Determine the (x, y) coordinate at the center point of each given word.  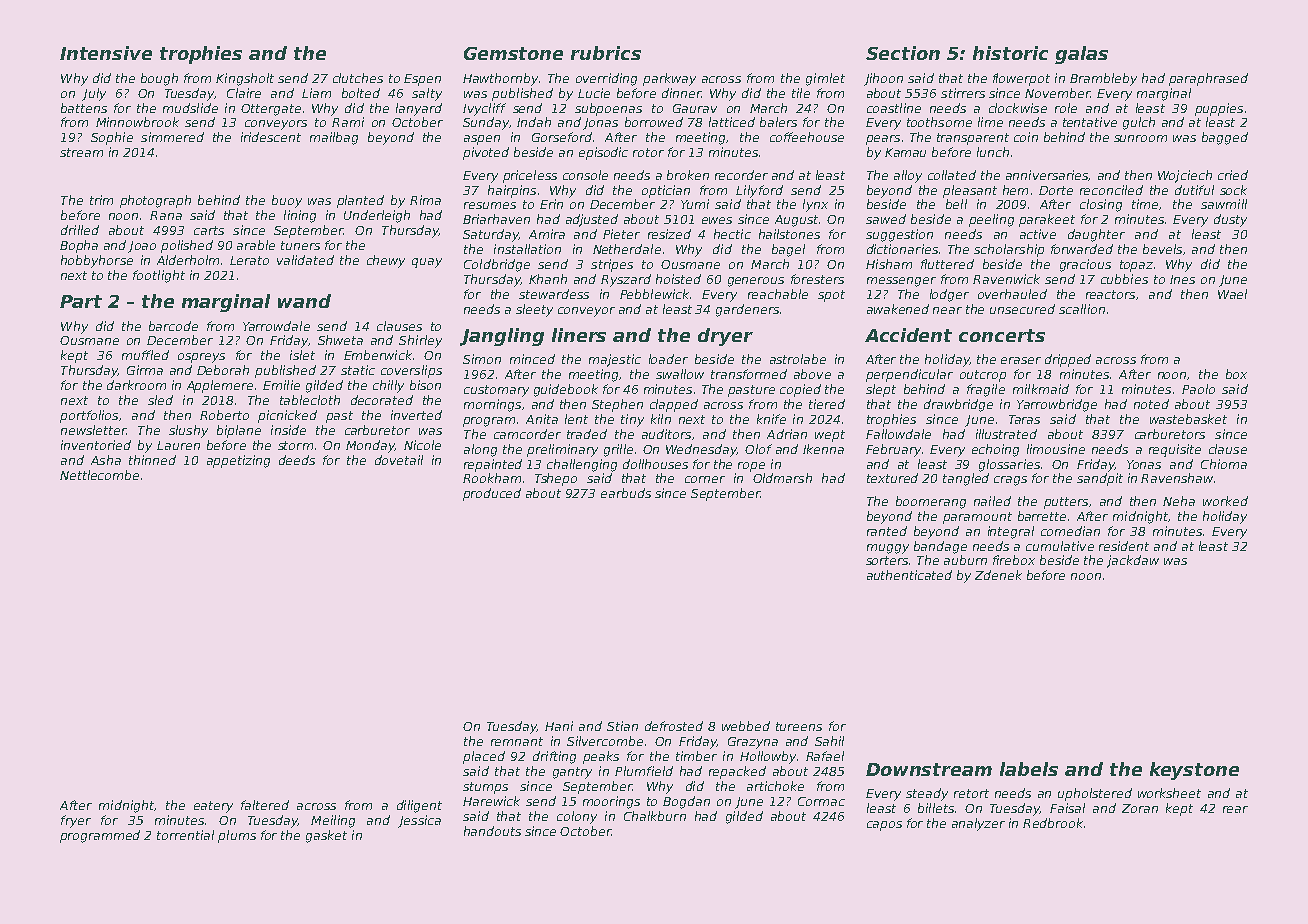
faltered (265, 805)
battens (84, 108)
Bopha (79, 246)
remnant (517, 741)
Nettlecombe (99, 475)
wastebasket (1188, 419)
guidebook (566, 390)
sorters (887, 560)
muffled (145, 355)
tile (801, 93)
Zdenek (998, 575)
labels (1029, 769)
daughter (1096, 235)
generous (756, 282)
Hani (559, 726)
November (1057, 93)
